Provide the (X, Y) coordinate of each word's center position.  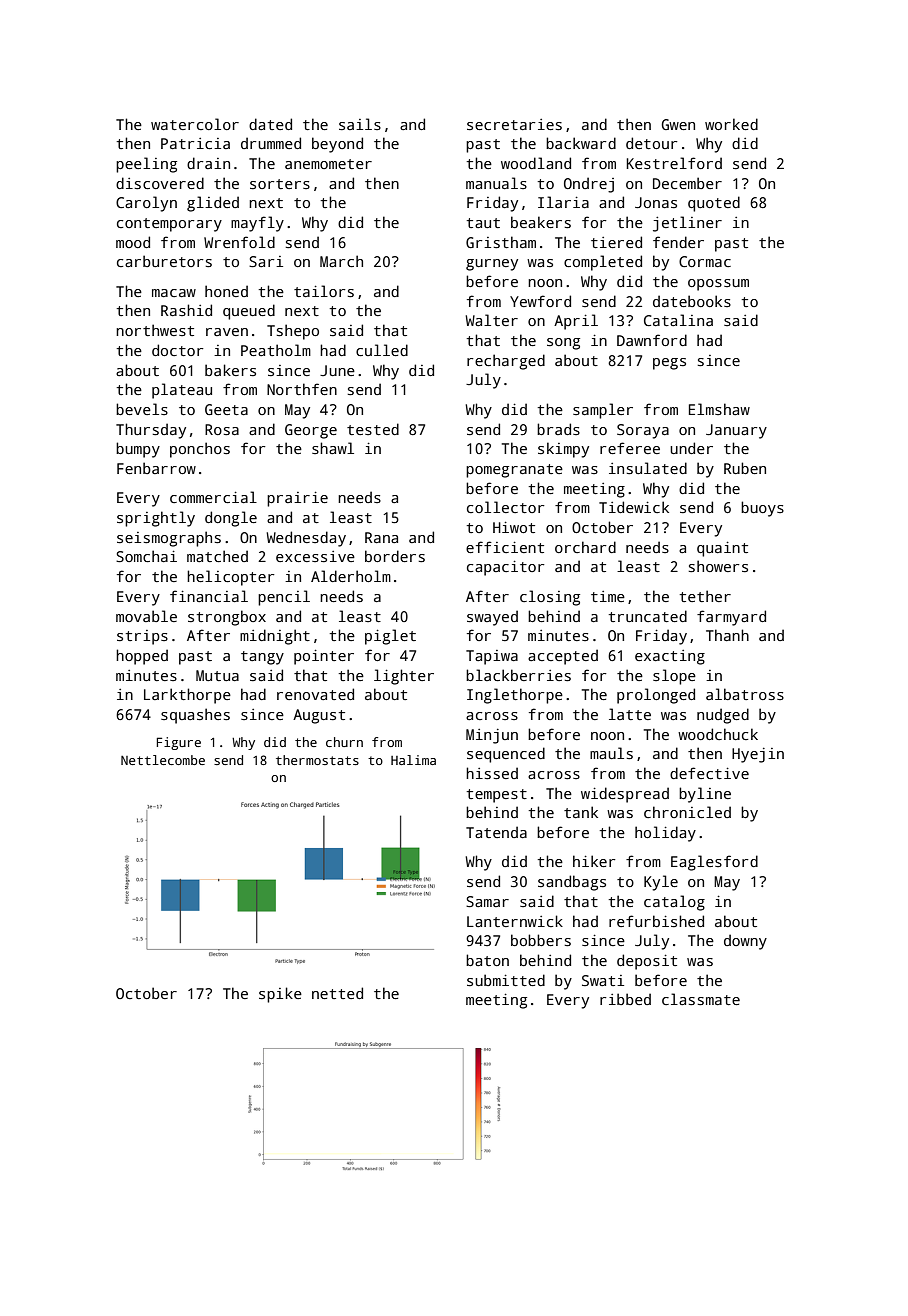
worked (731, 124)
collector (505, 507)
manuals (496, 183)
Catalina (678, 320)
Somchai (146, 556)
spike (280, 995)
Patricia (195, 143)
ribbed (625, 999)
